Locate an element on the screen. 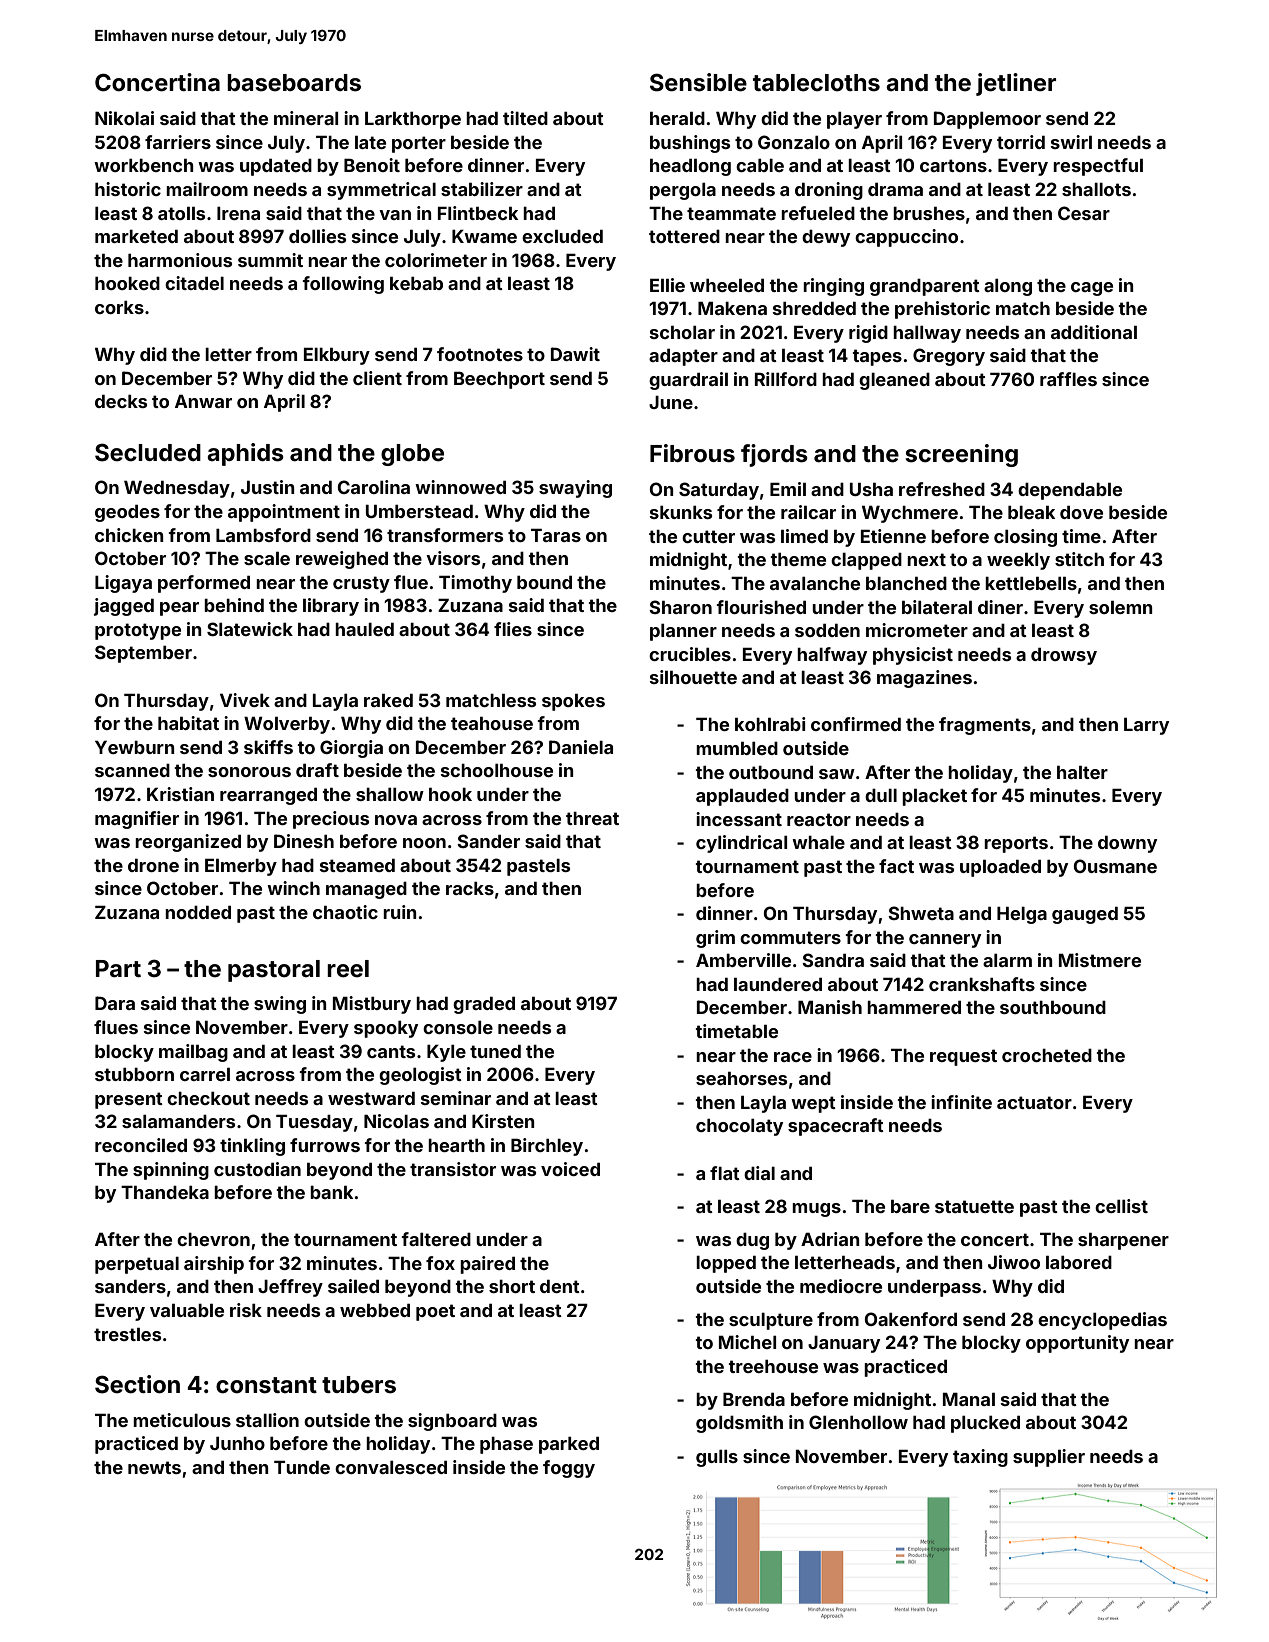 The image size is (1269, 1642). chocolaty is located at coordinates (739, 1127).
